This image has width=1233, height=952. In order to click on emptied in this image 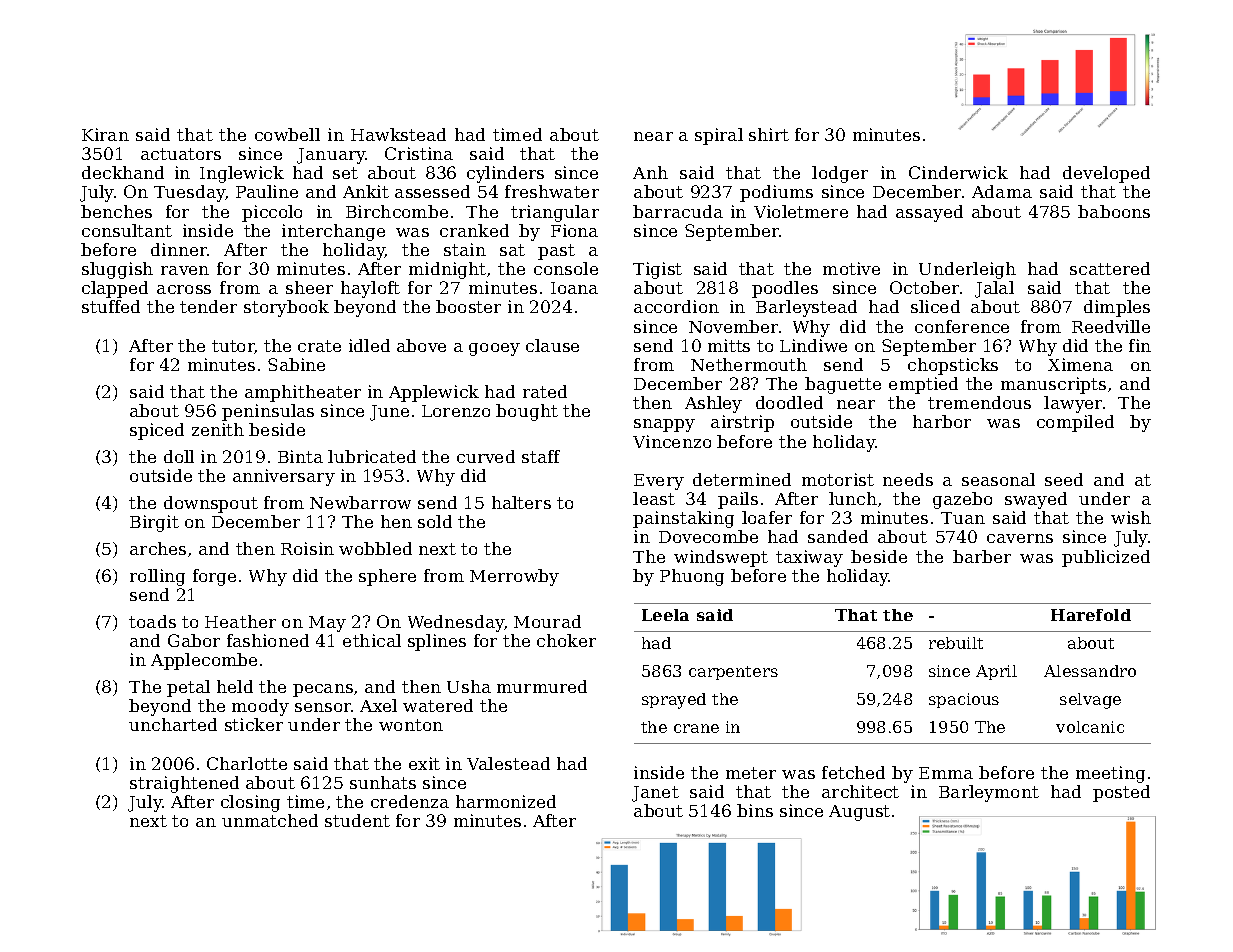, I will do `click(923, 385)`.
